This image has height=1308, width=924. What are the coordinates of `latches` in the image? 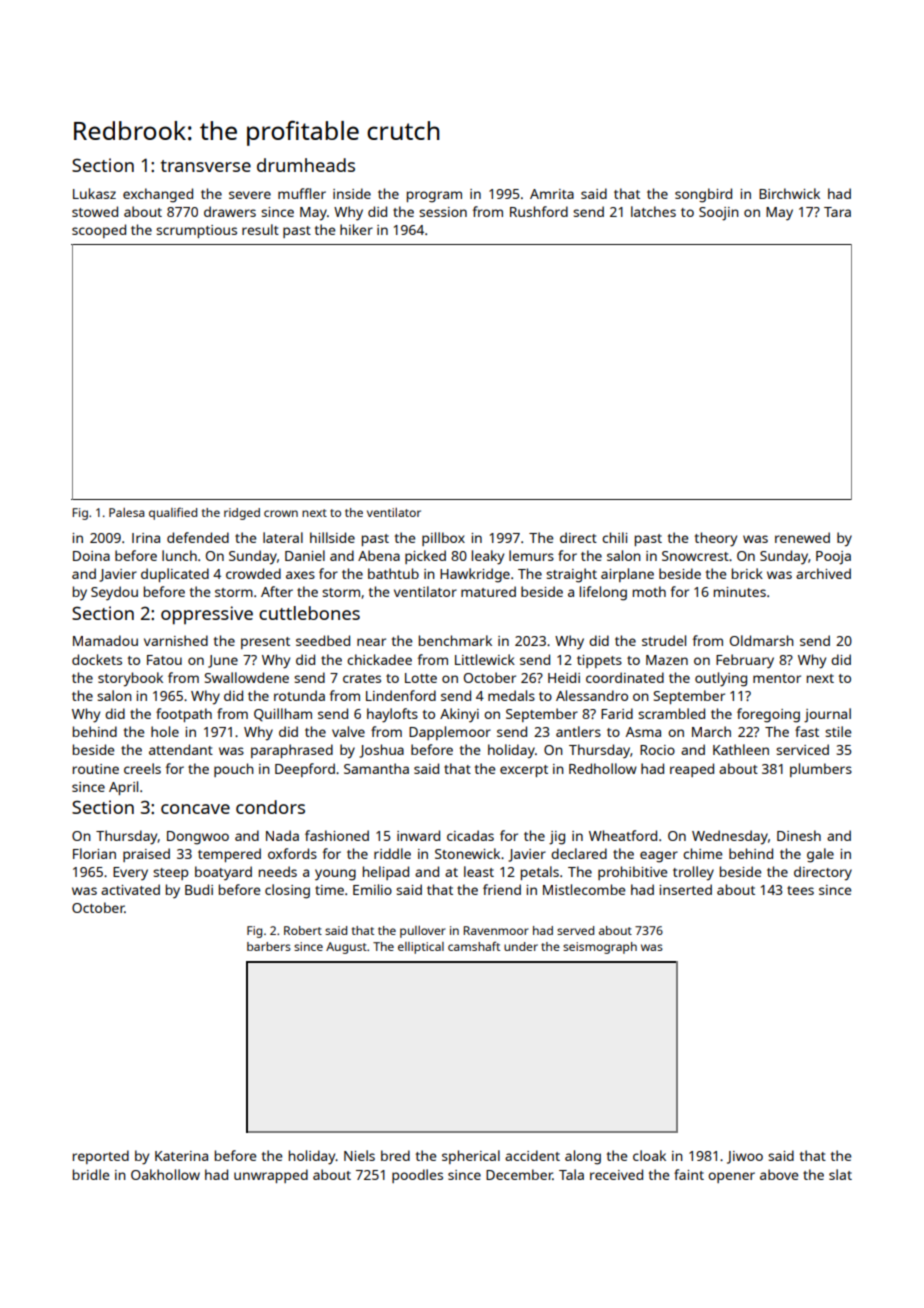 It's located at (653, 211).
